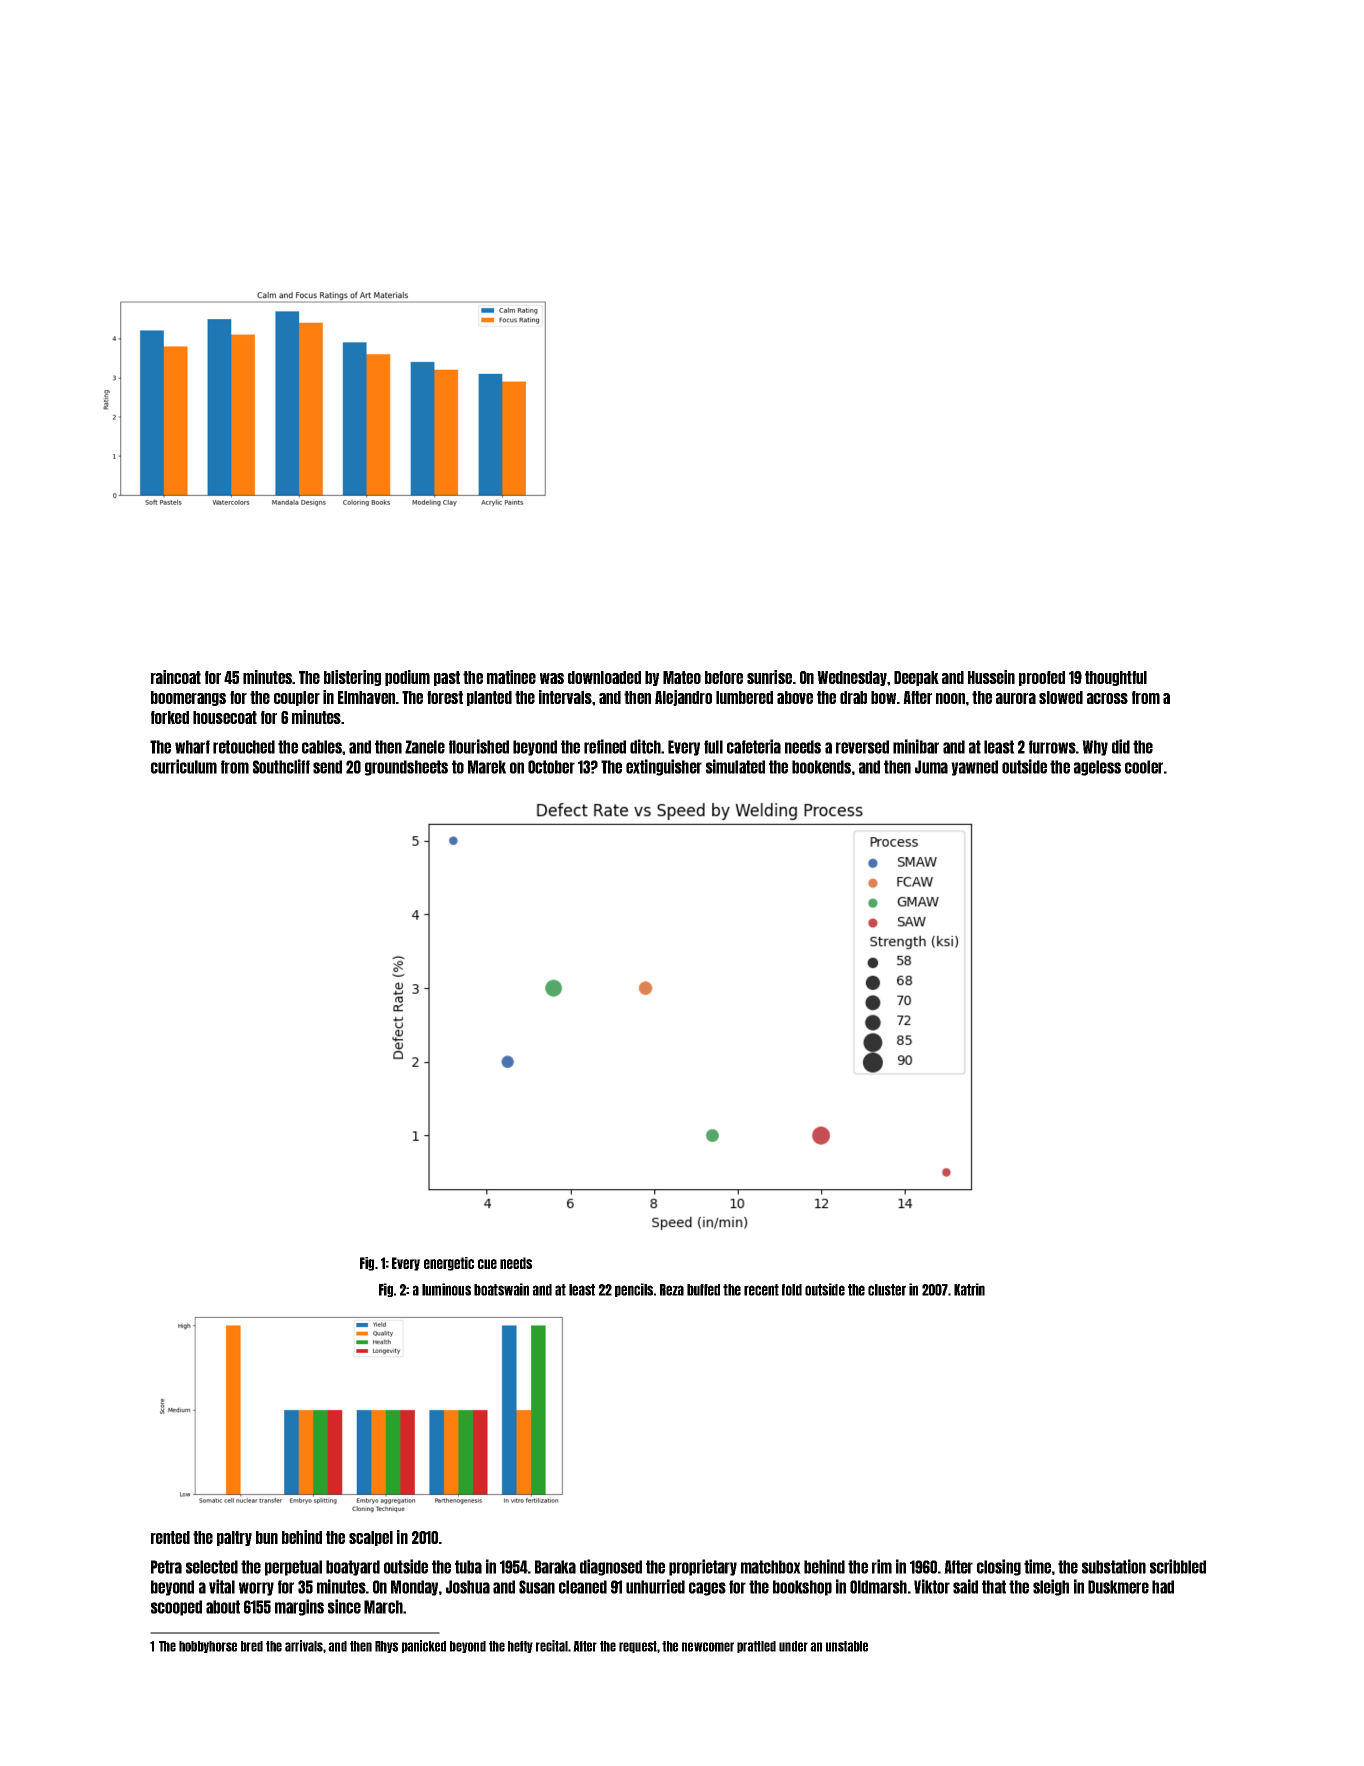 This screenshot has width=1364, height=1766. I want to click on Southcliff, so click(281, 766).
